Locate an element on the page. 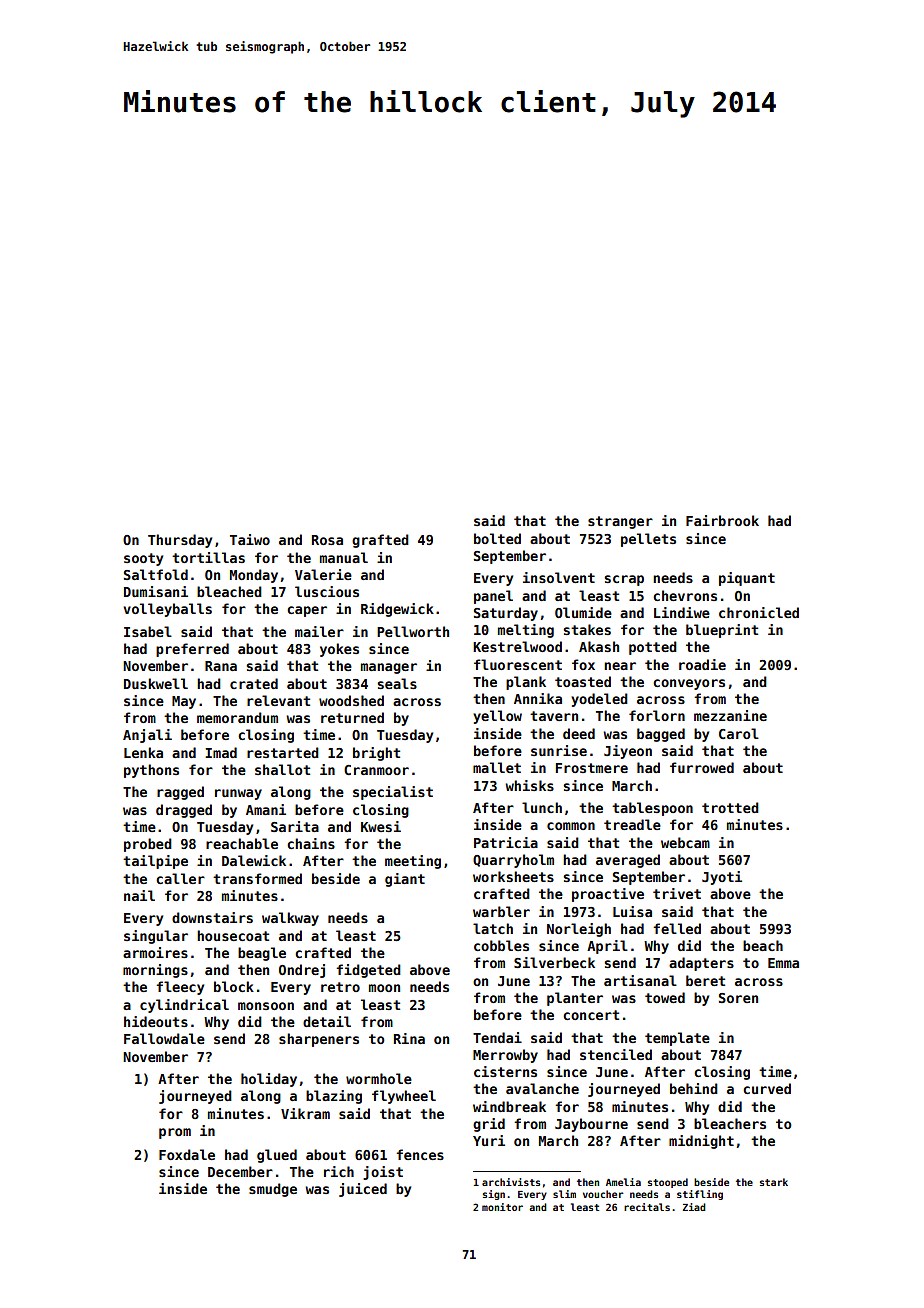 The image size is (924, 1308). smudge is located at coordinates (273, 1190).
